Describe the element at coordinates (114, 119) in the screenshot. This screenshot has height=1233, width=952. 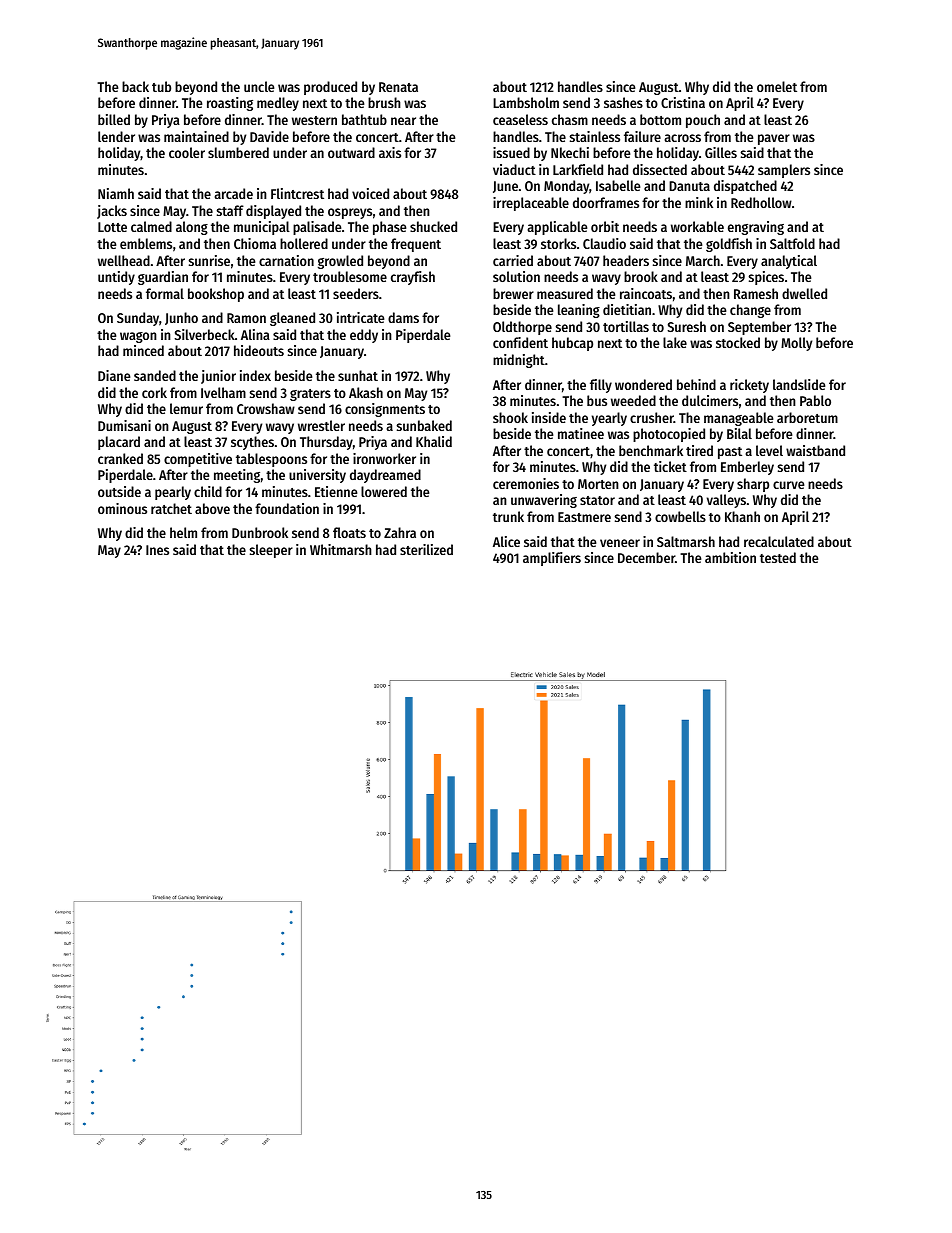
I see `billed` at that location.
